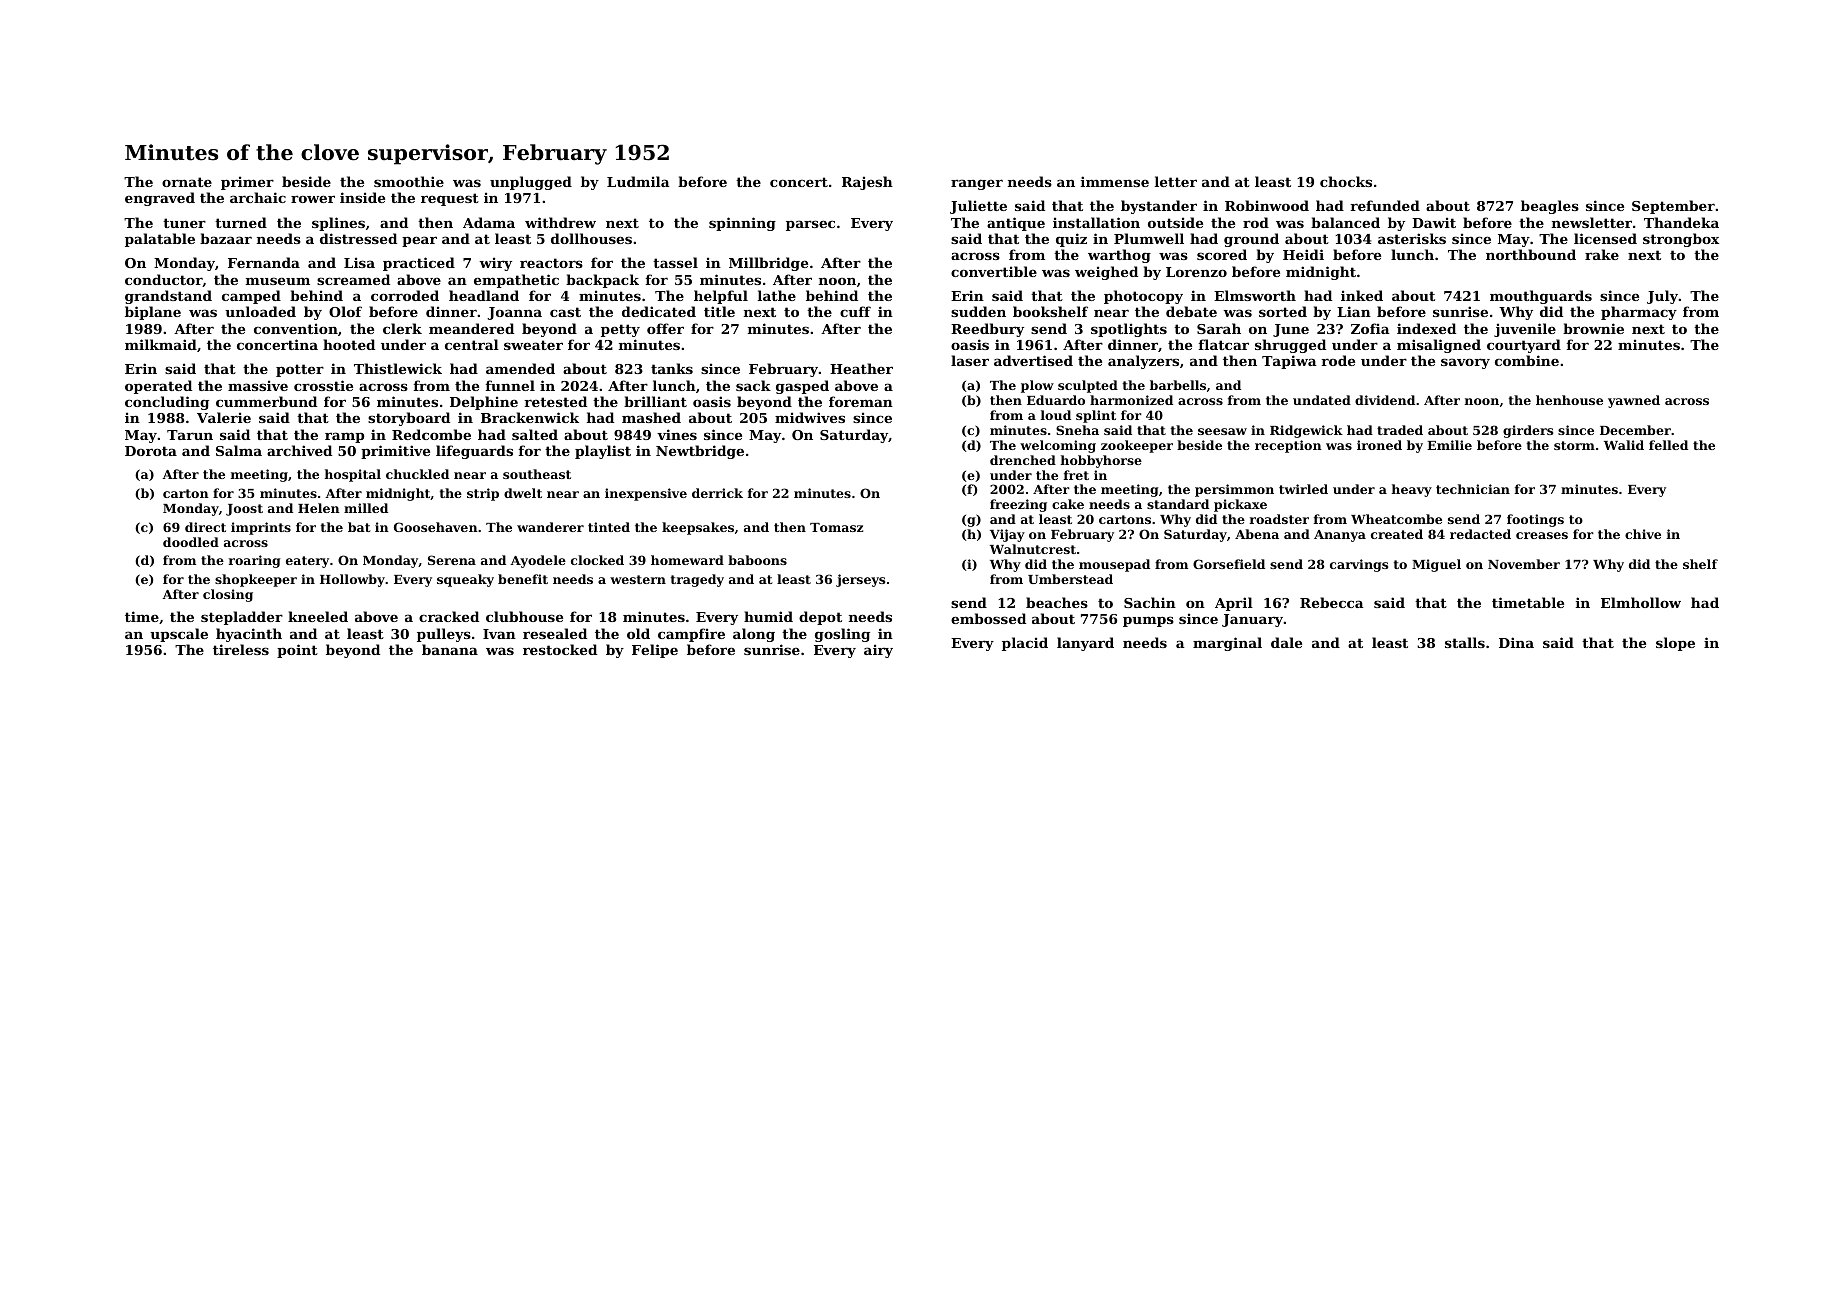  What do you see at coordinates (296, 328) in the image?
I see `convention` at bounding box center [296, 328].
